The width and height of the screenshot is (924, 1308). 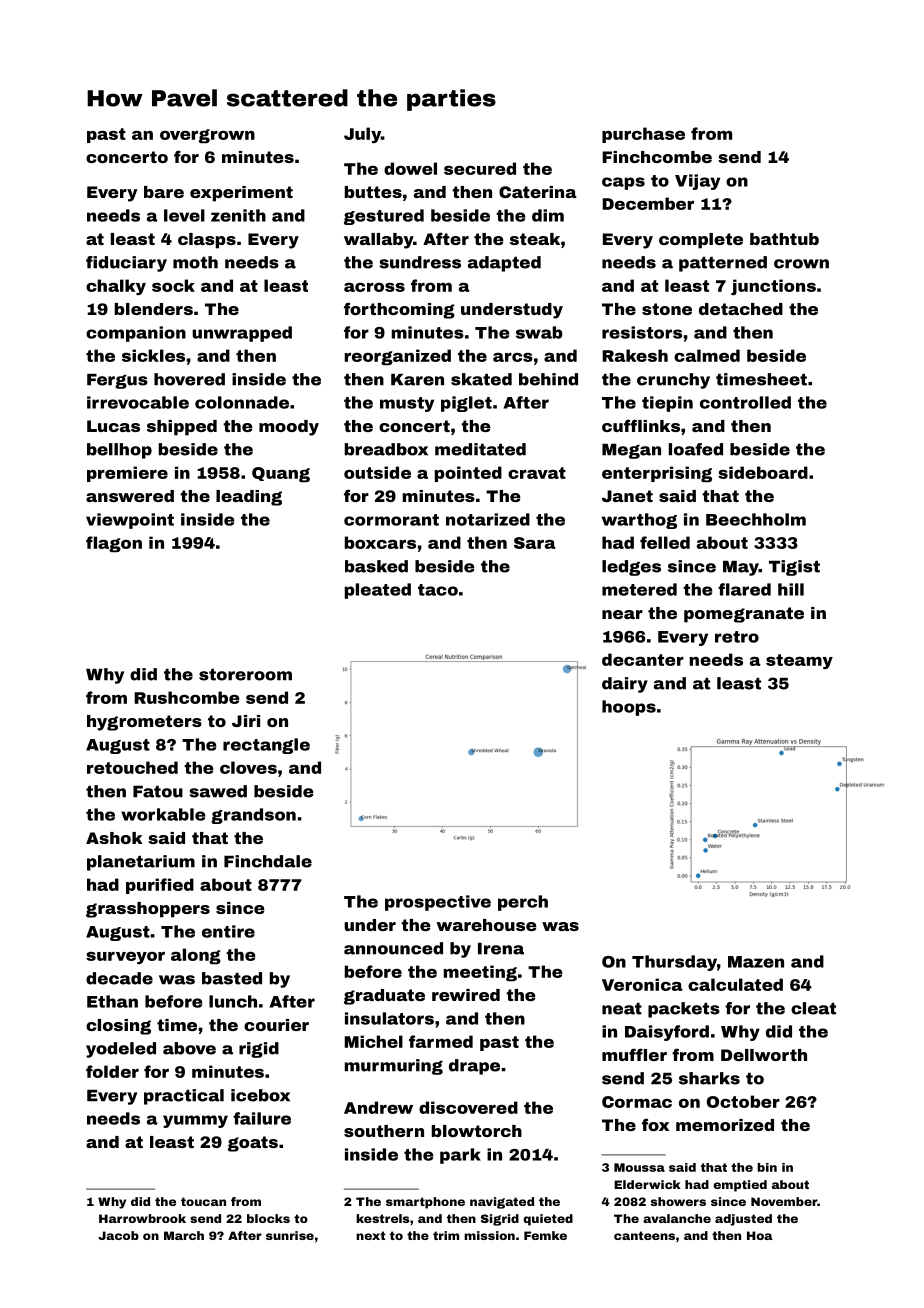 What do you see at coordinates (371, 1235) in the screenshot?
I see `next` at bounding box center [371, 1235].
